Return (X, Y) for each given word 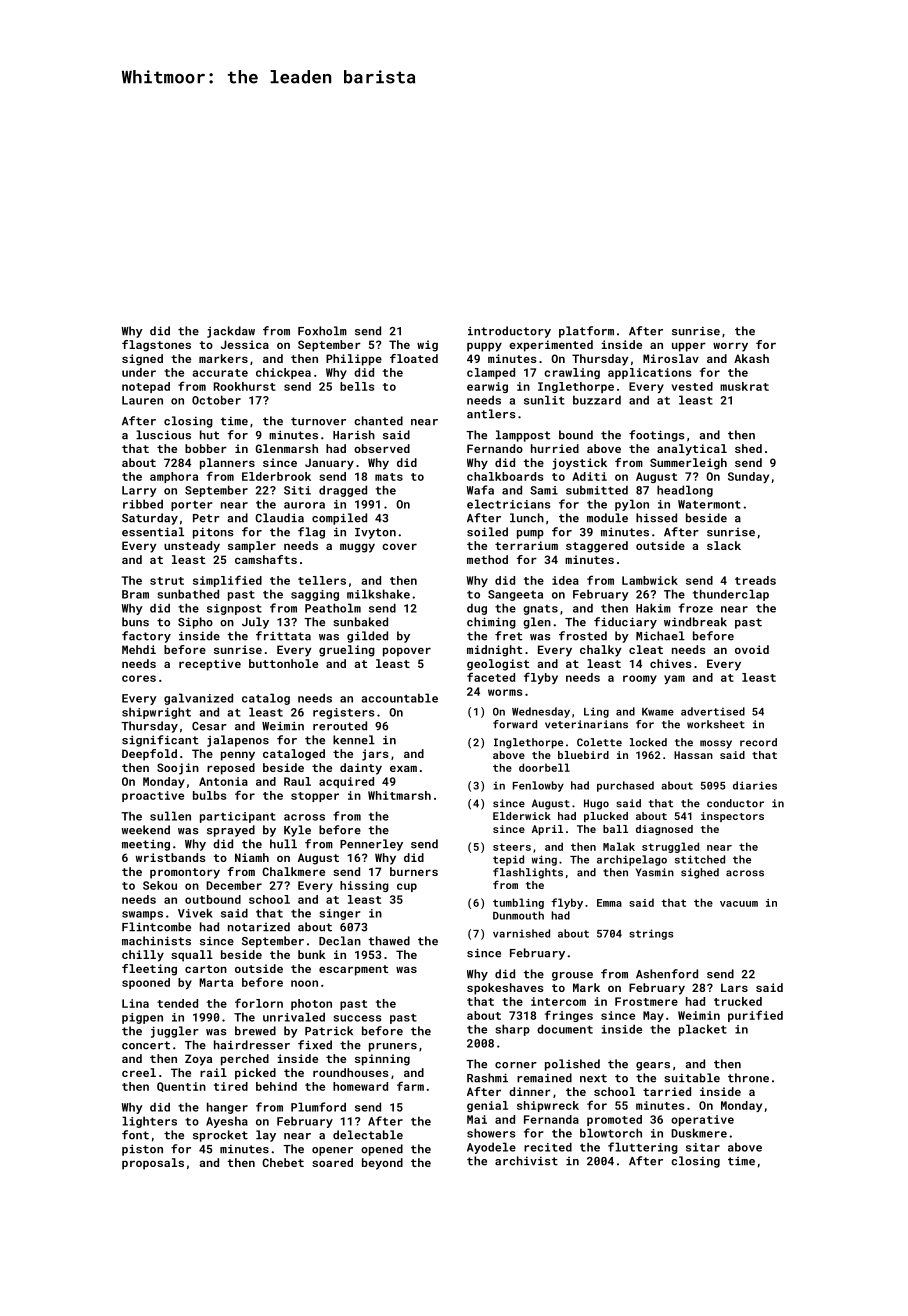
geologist (498, 665)
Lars (734, 987)
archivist (526, 1161)
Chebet (283, 1162)
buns (135, 622)
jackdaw (231, 332)
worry (730, 347)
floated (414, 358)
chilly (143, 956)
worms (505, 692)
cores (139, 678)
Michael (660, 636)
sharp (513, 1030)
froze (696, 608)
